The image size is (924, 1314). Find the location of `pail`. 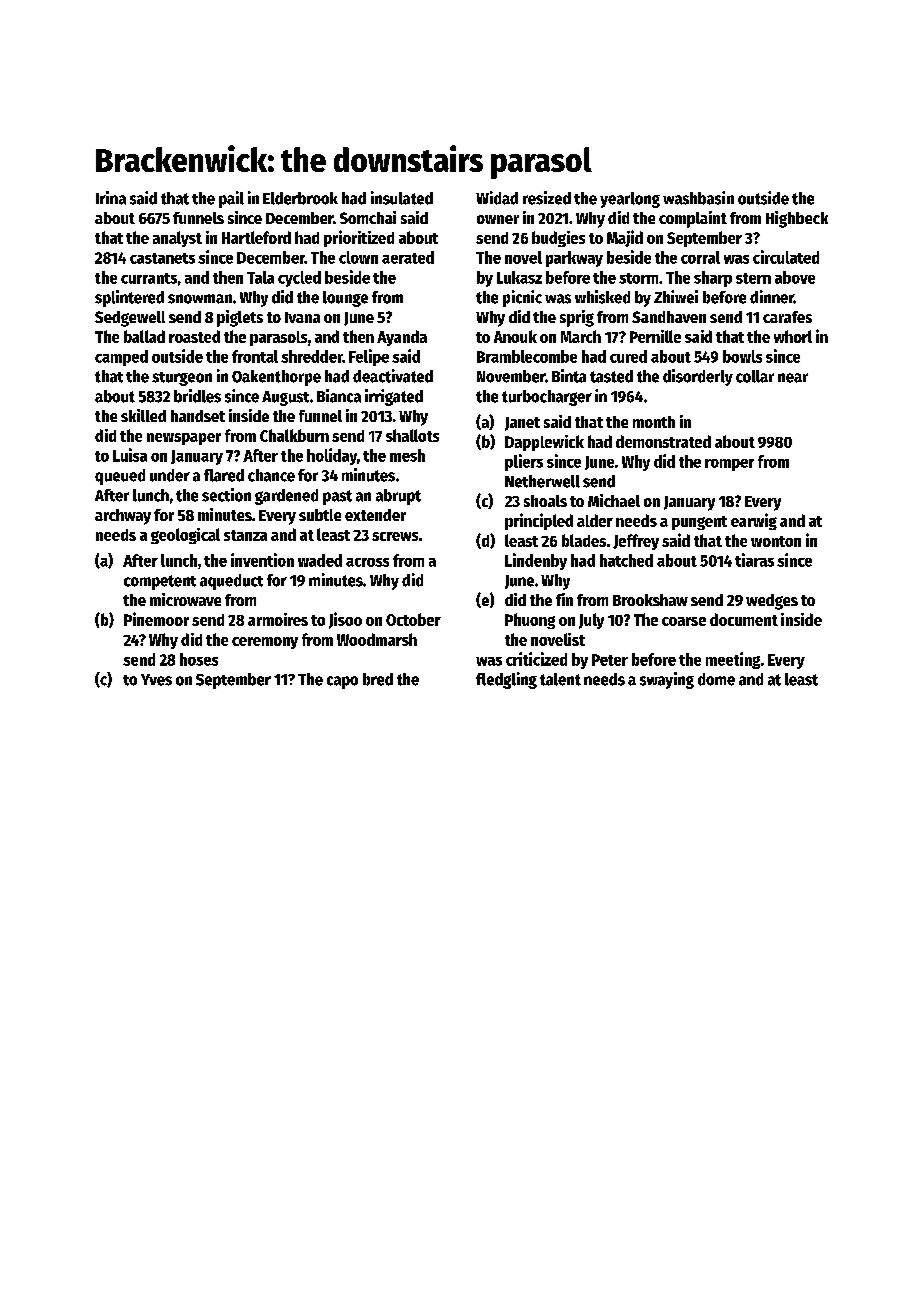

pail is located at coordinates (231, 199).
